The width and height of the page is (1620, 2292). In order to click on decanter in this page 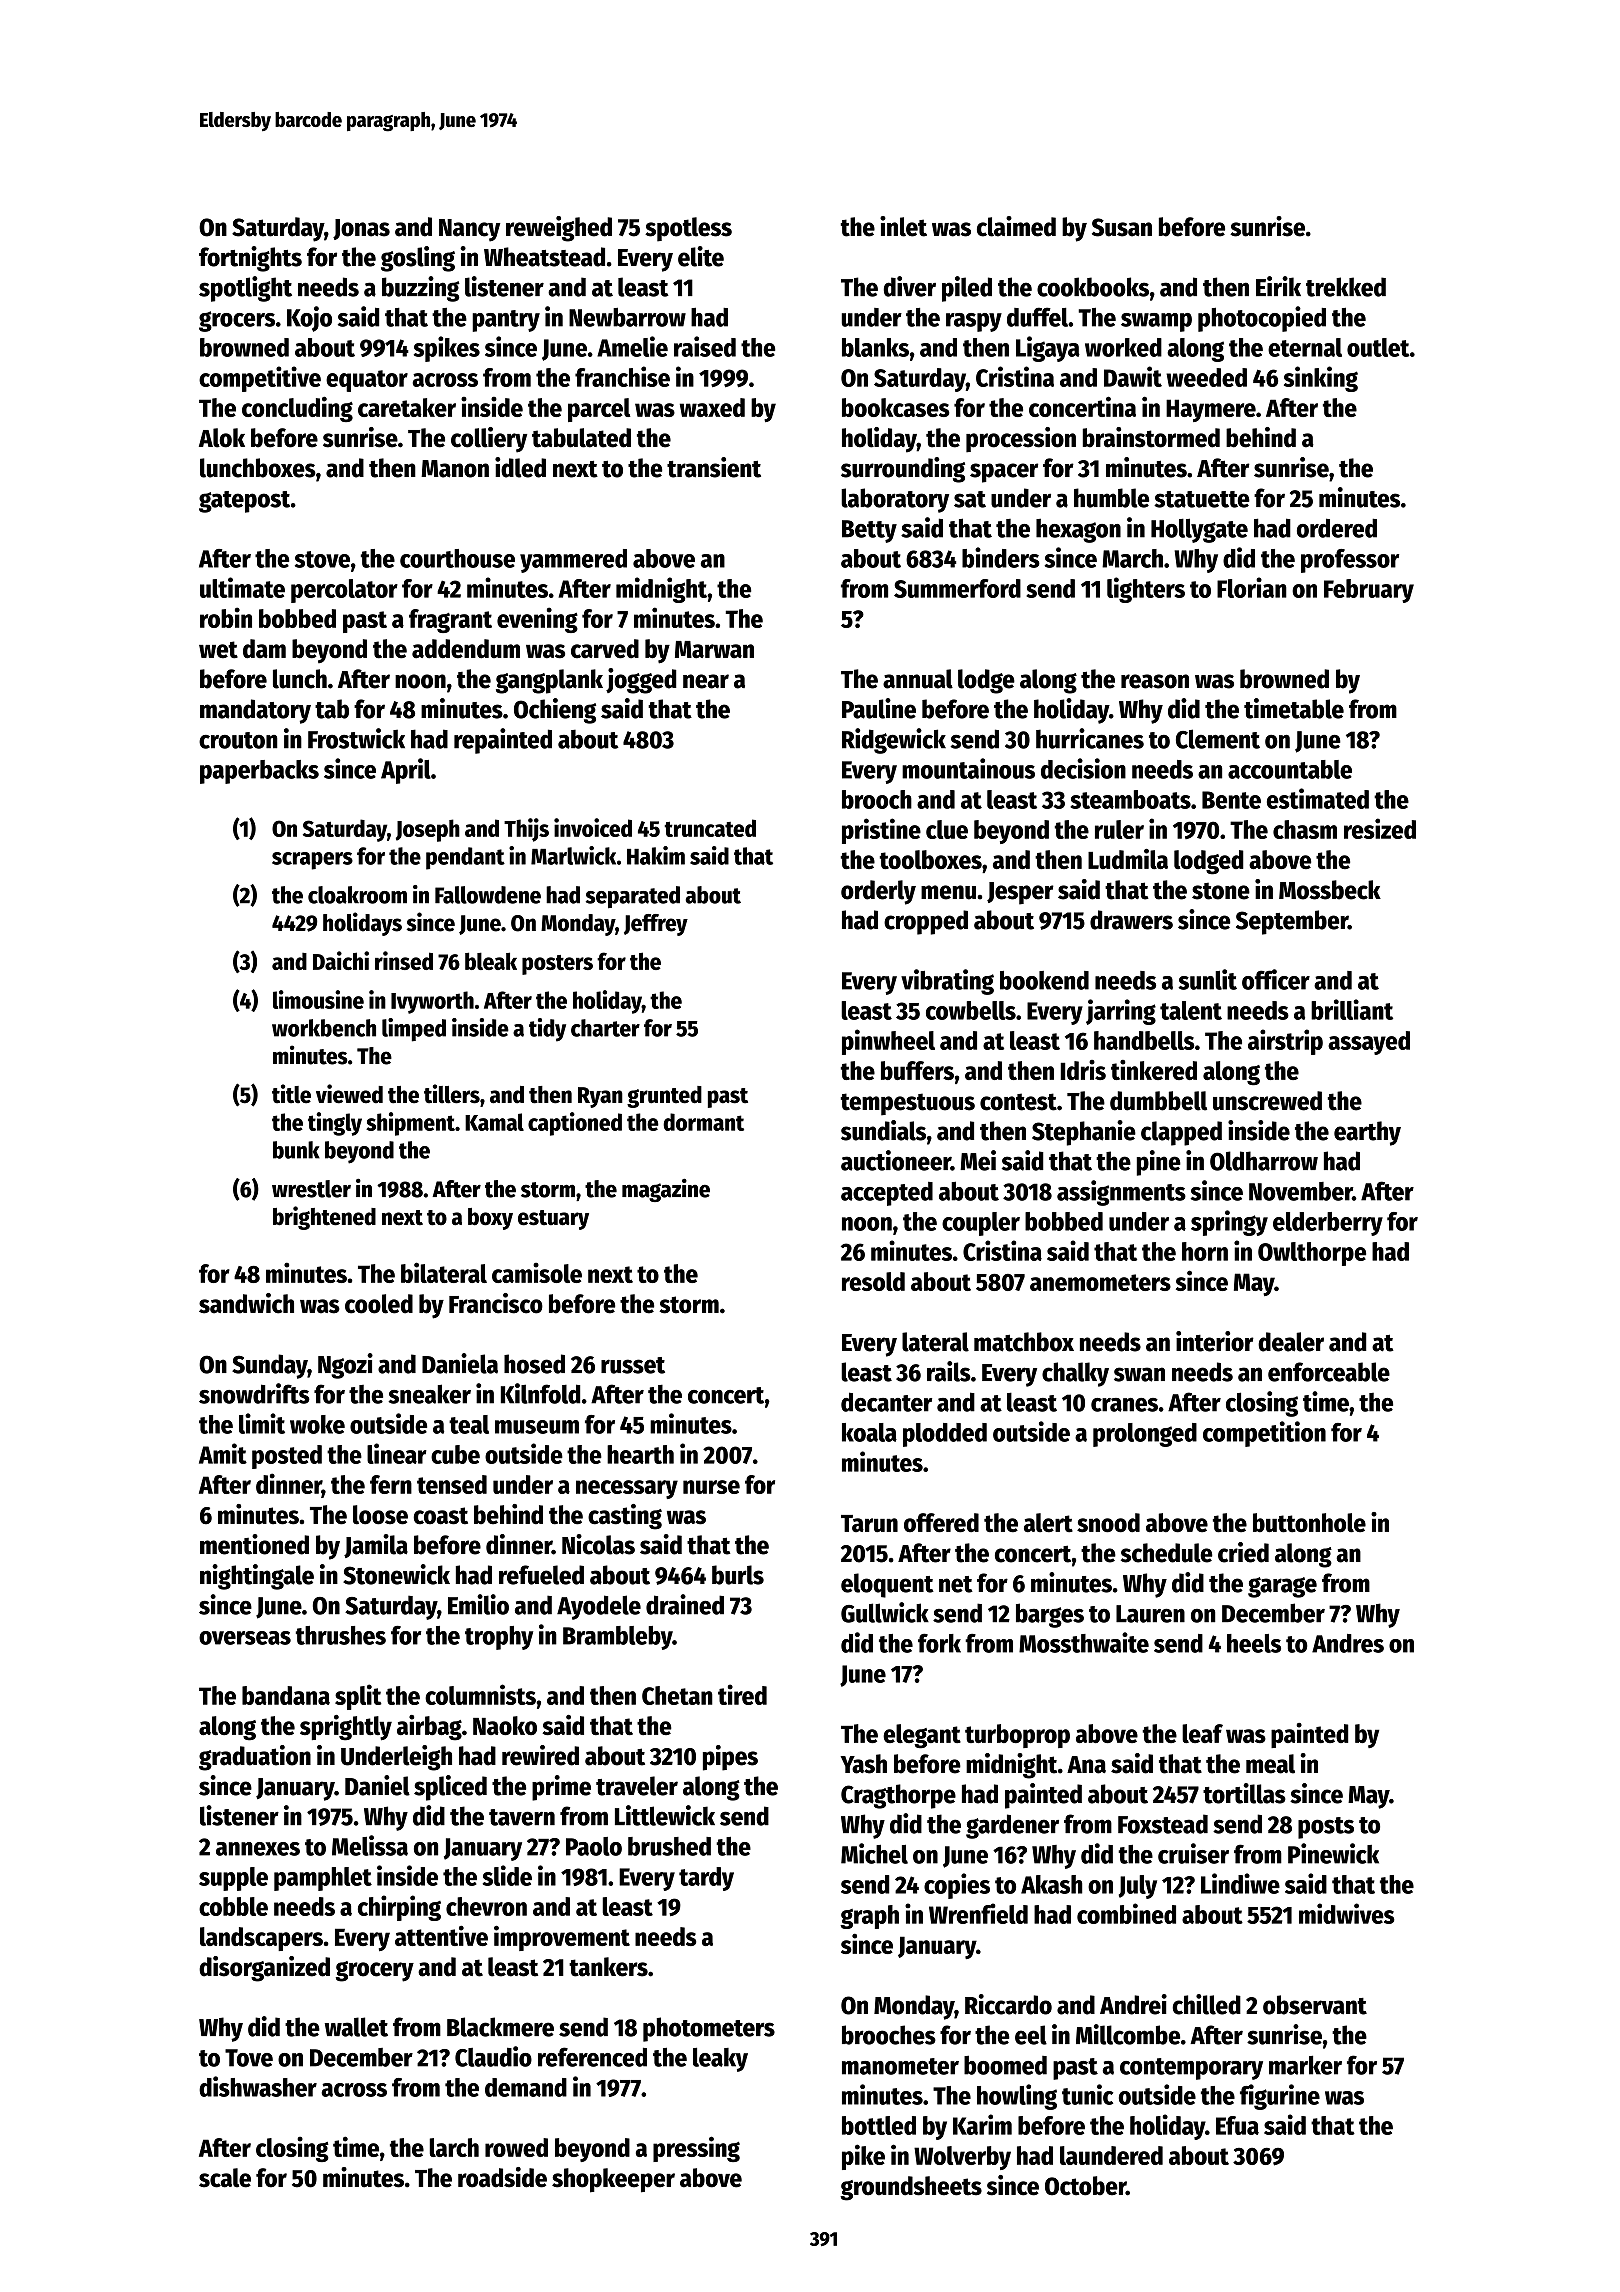, I will do `click(886, 1402)`.
